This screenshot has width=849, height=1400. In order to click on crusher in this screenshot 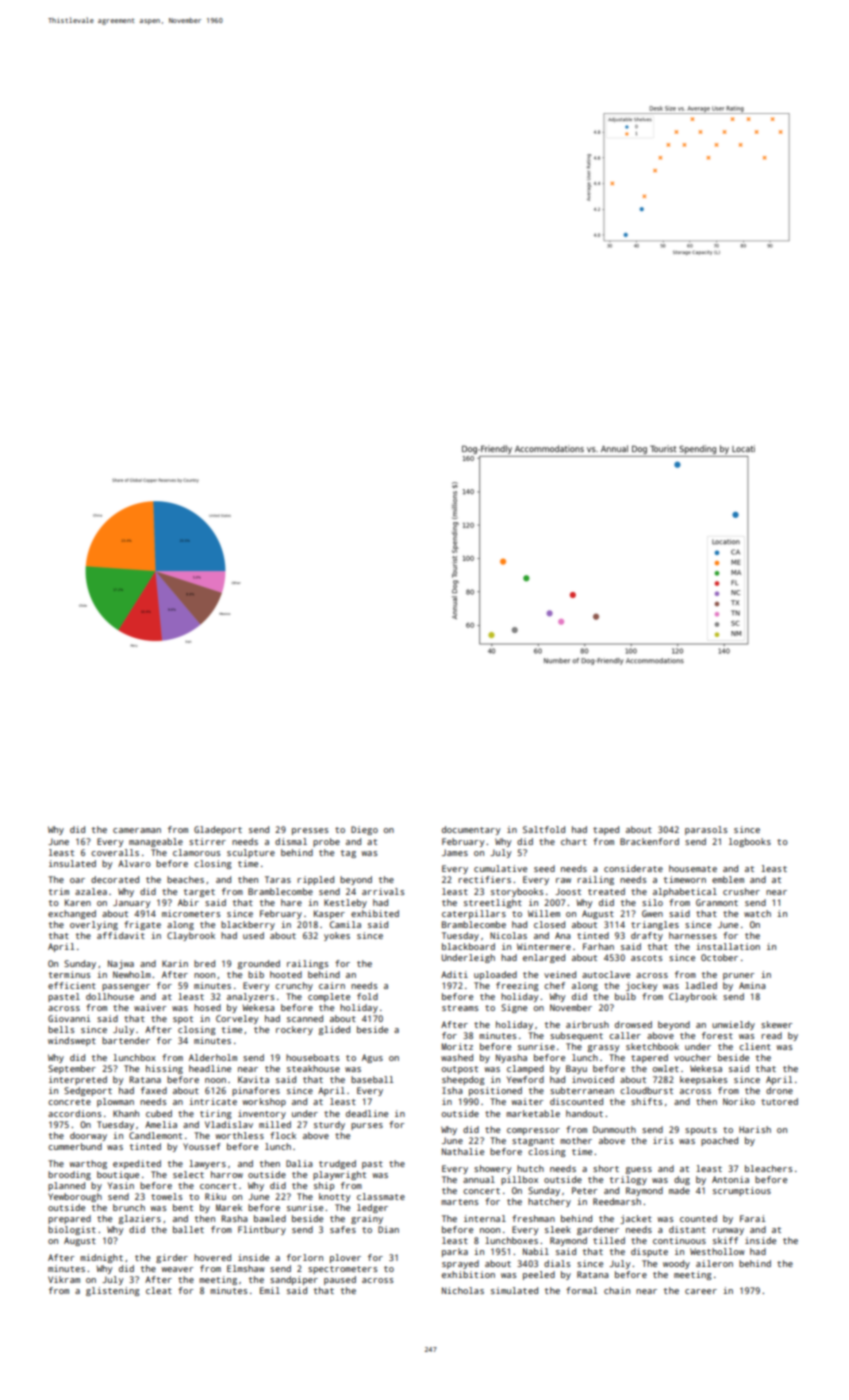, I will do `click(741, 891)`.
